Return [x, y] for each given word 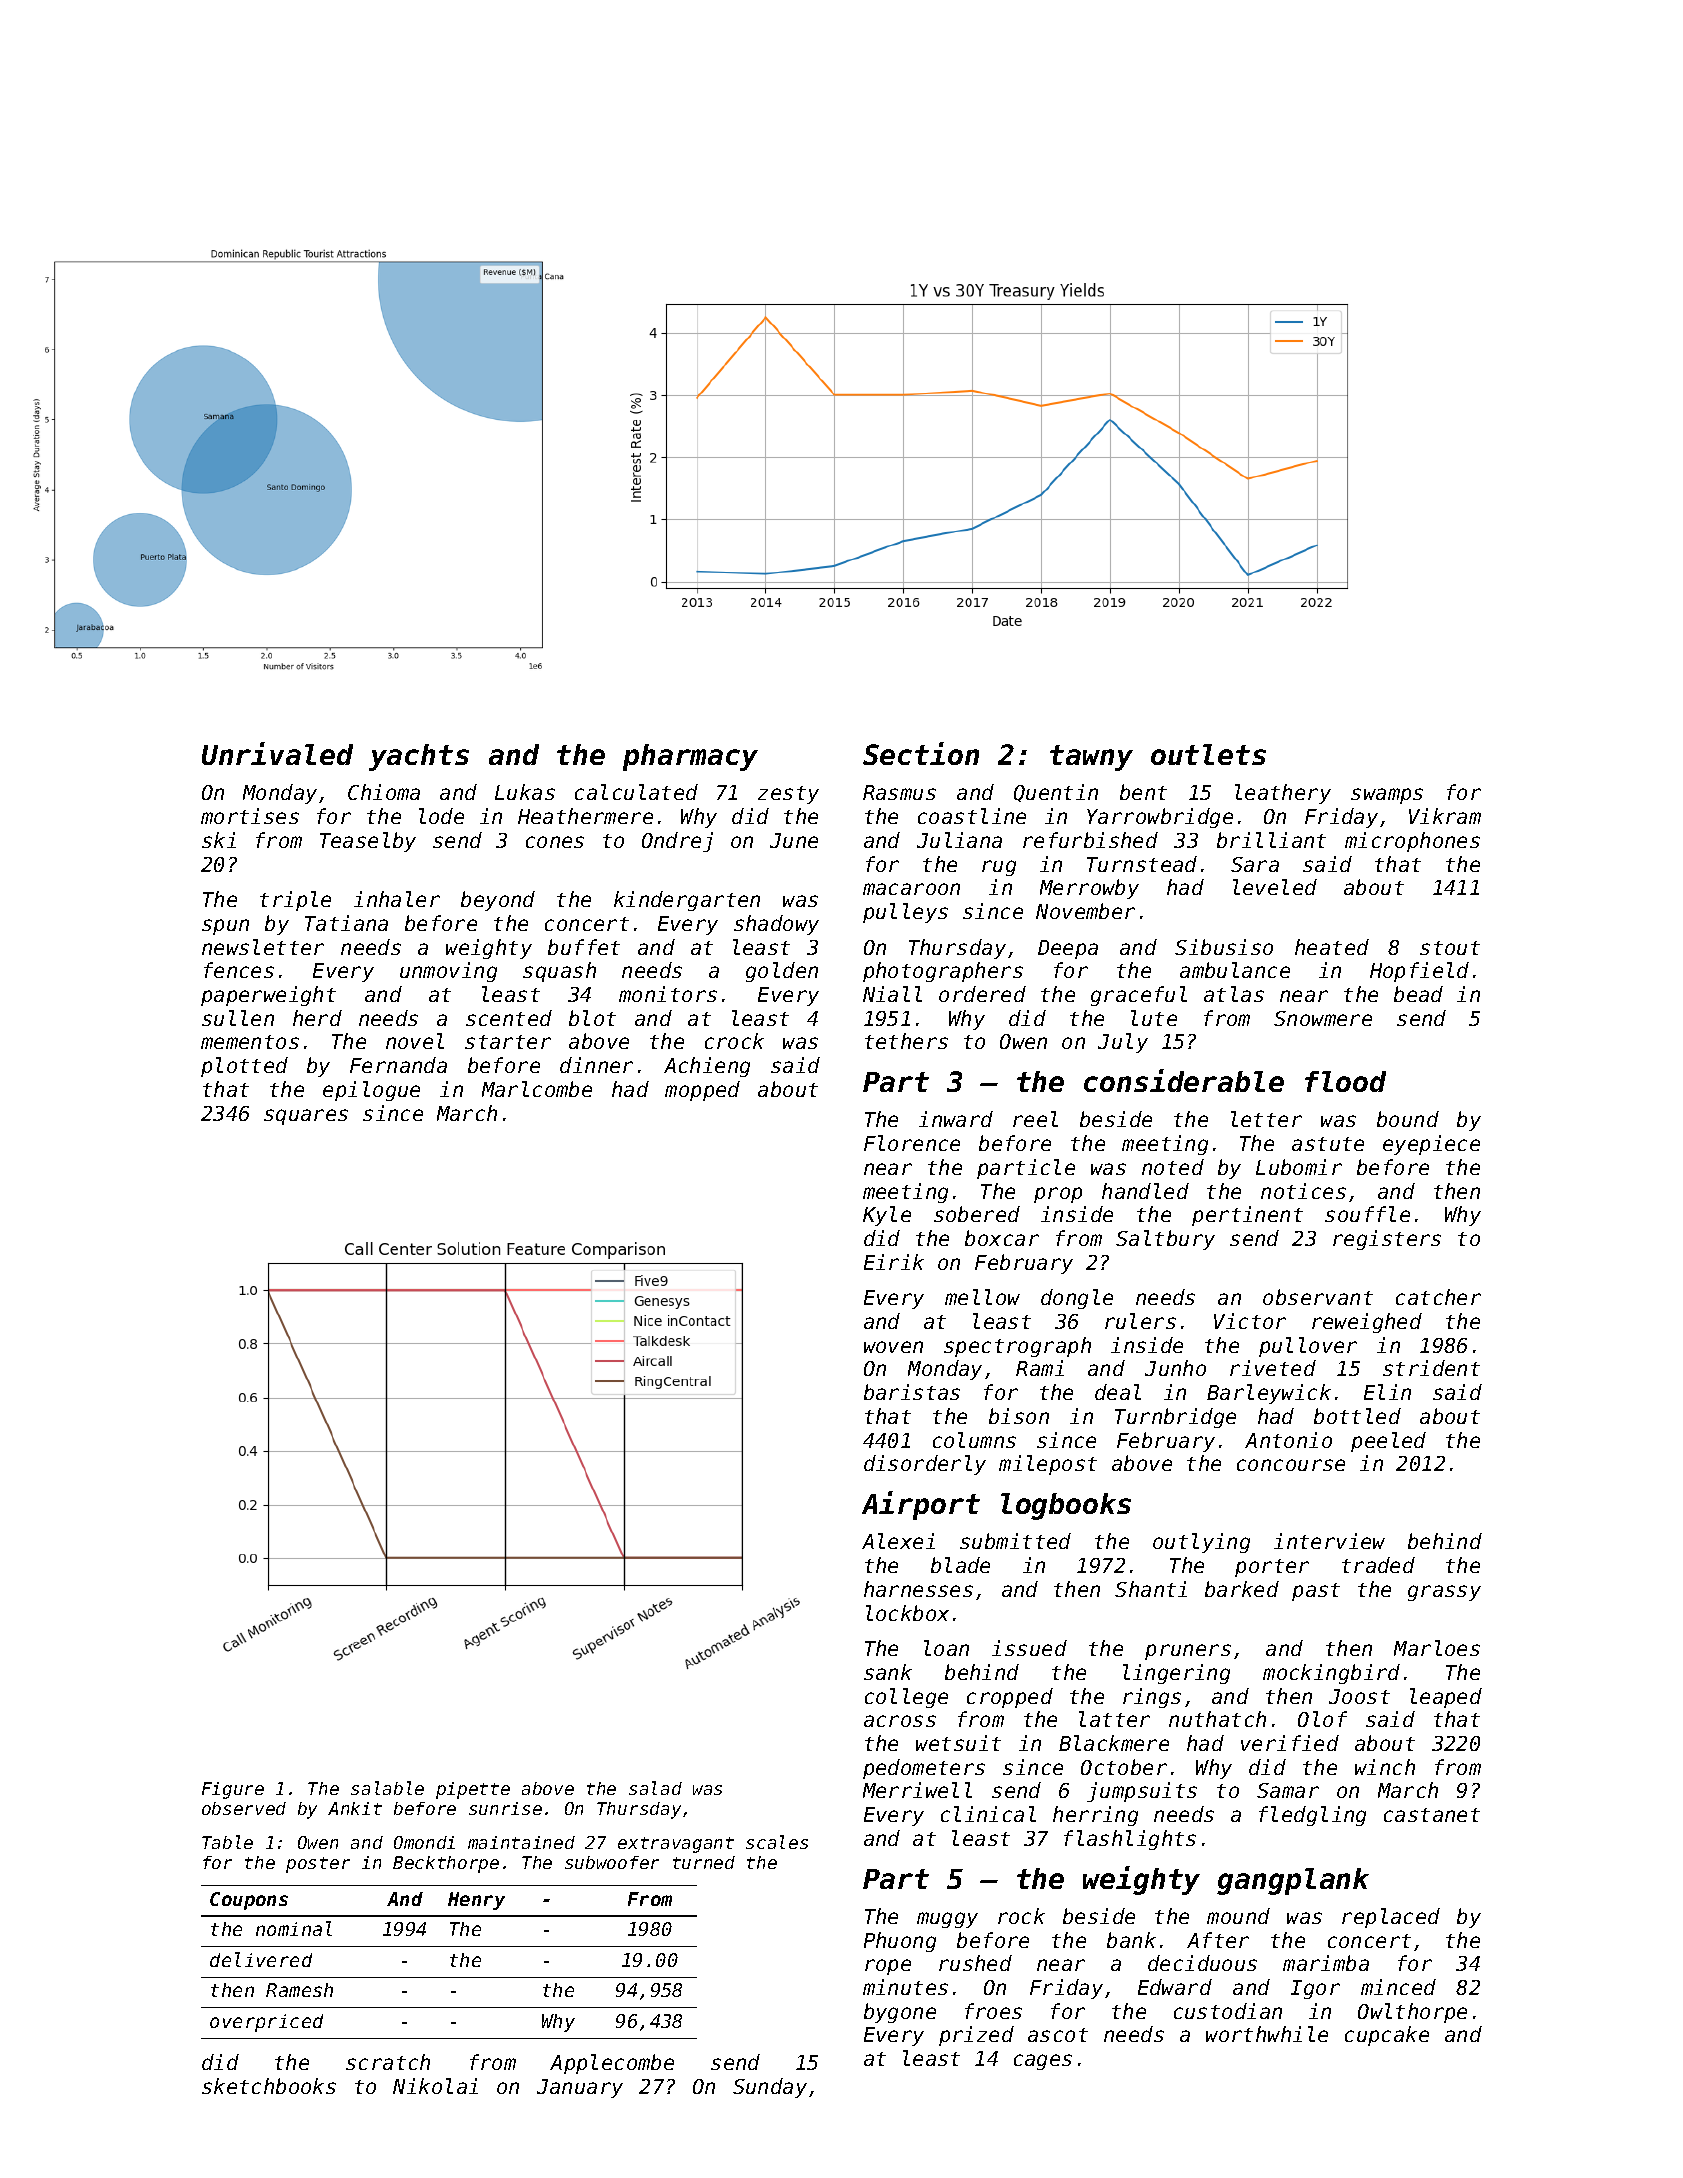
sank [888, 1672]
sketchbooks [269, 2086]
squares [306, 1117]
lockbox [907, 1613]
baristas [912, 1392]
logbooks [1066, 1506]
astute [1328, 1144]
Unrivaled [277, 753]
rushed [975, 1963]
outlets [1208, 754]
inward [956, 1119]
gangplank [1293, 1881]
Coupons [249, 1901]
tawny [1091, 758]
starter [508, 1042]
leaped [1446, 1698]
